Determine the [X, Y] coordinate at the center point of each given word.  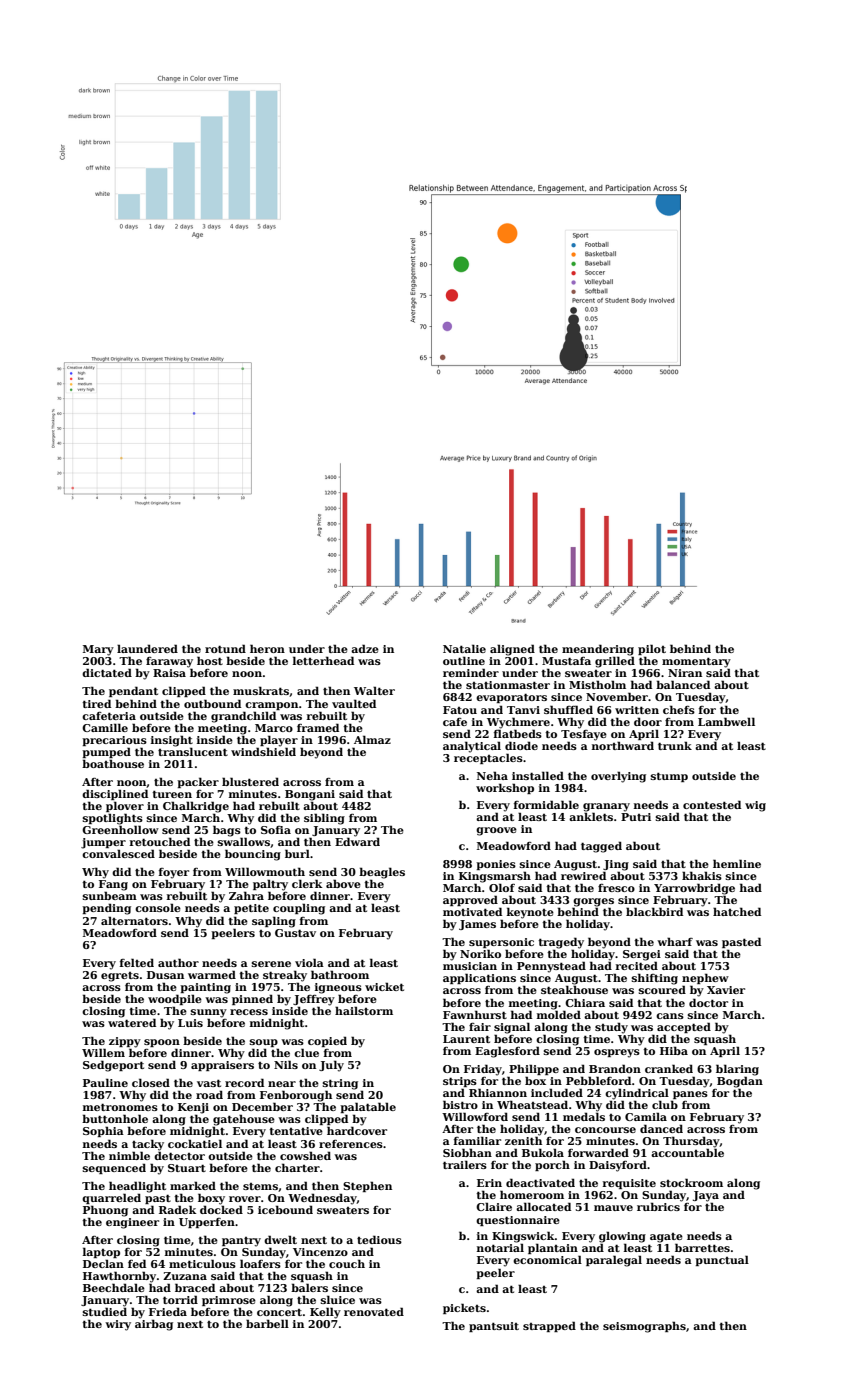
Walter [374, 690]
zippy [125, 1042]
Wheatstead [532, 1104]
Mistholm [597, 684]
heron [267, 648]
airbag [154, 1325]
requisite [629, 1184]
